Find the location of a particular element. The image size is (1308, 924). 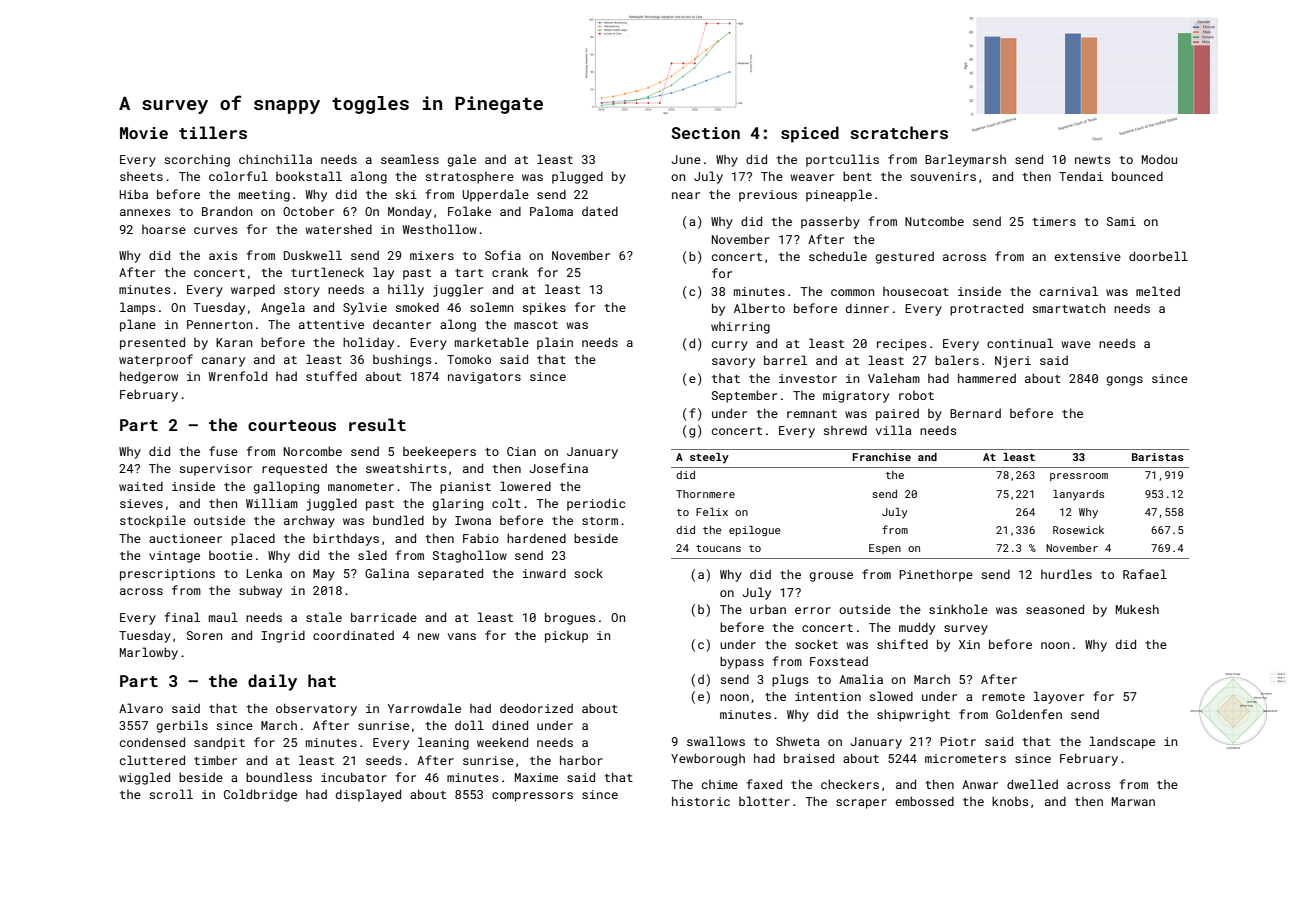

near is located at coordinates (686, 195).
